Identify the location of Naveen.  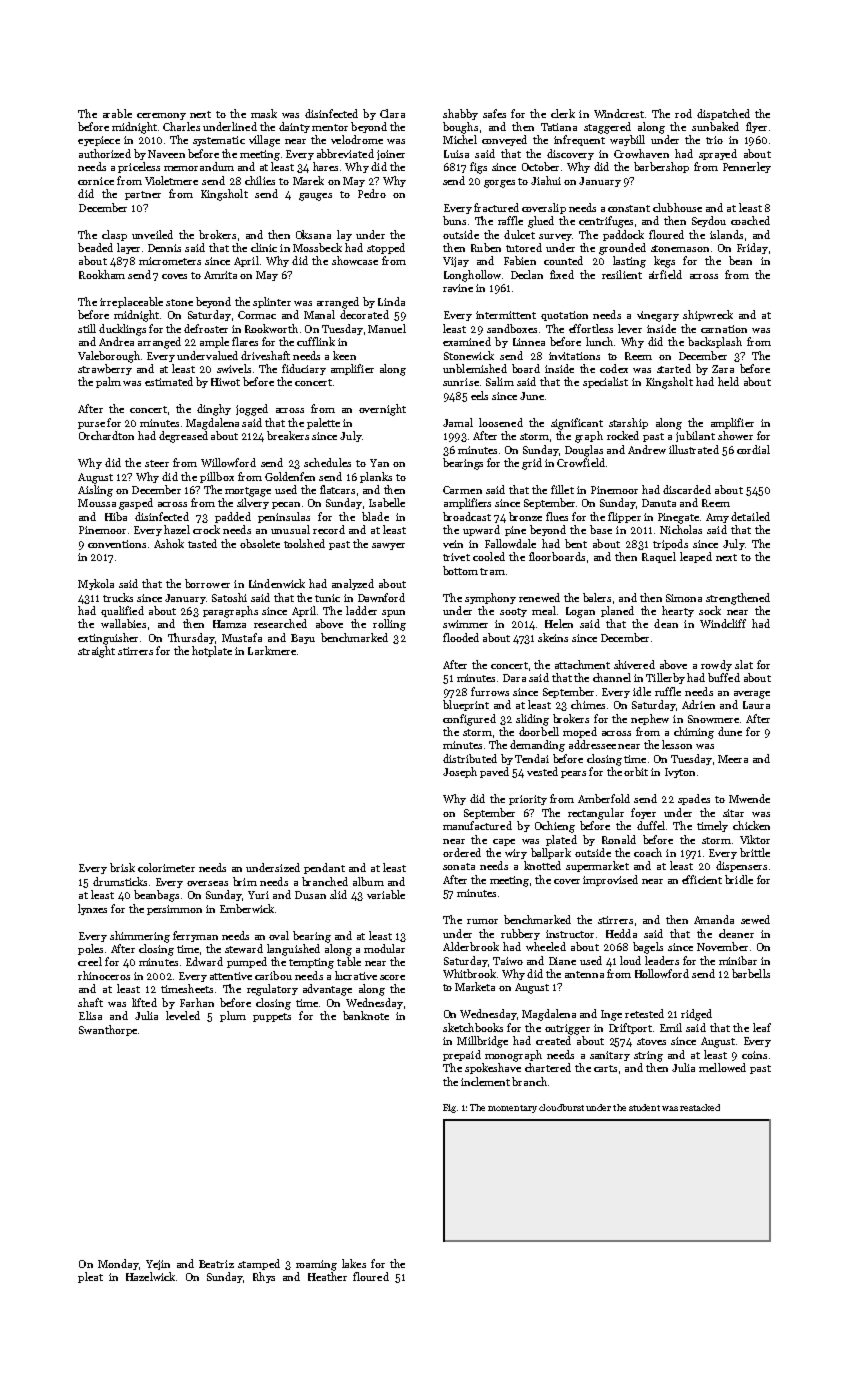
(166, 154).
